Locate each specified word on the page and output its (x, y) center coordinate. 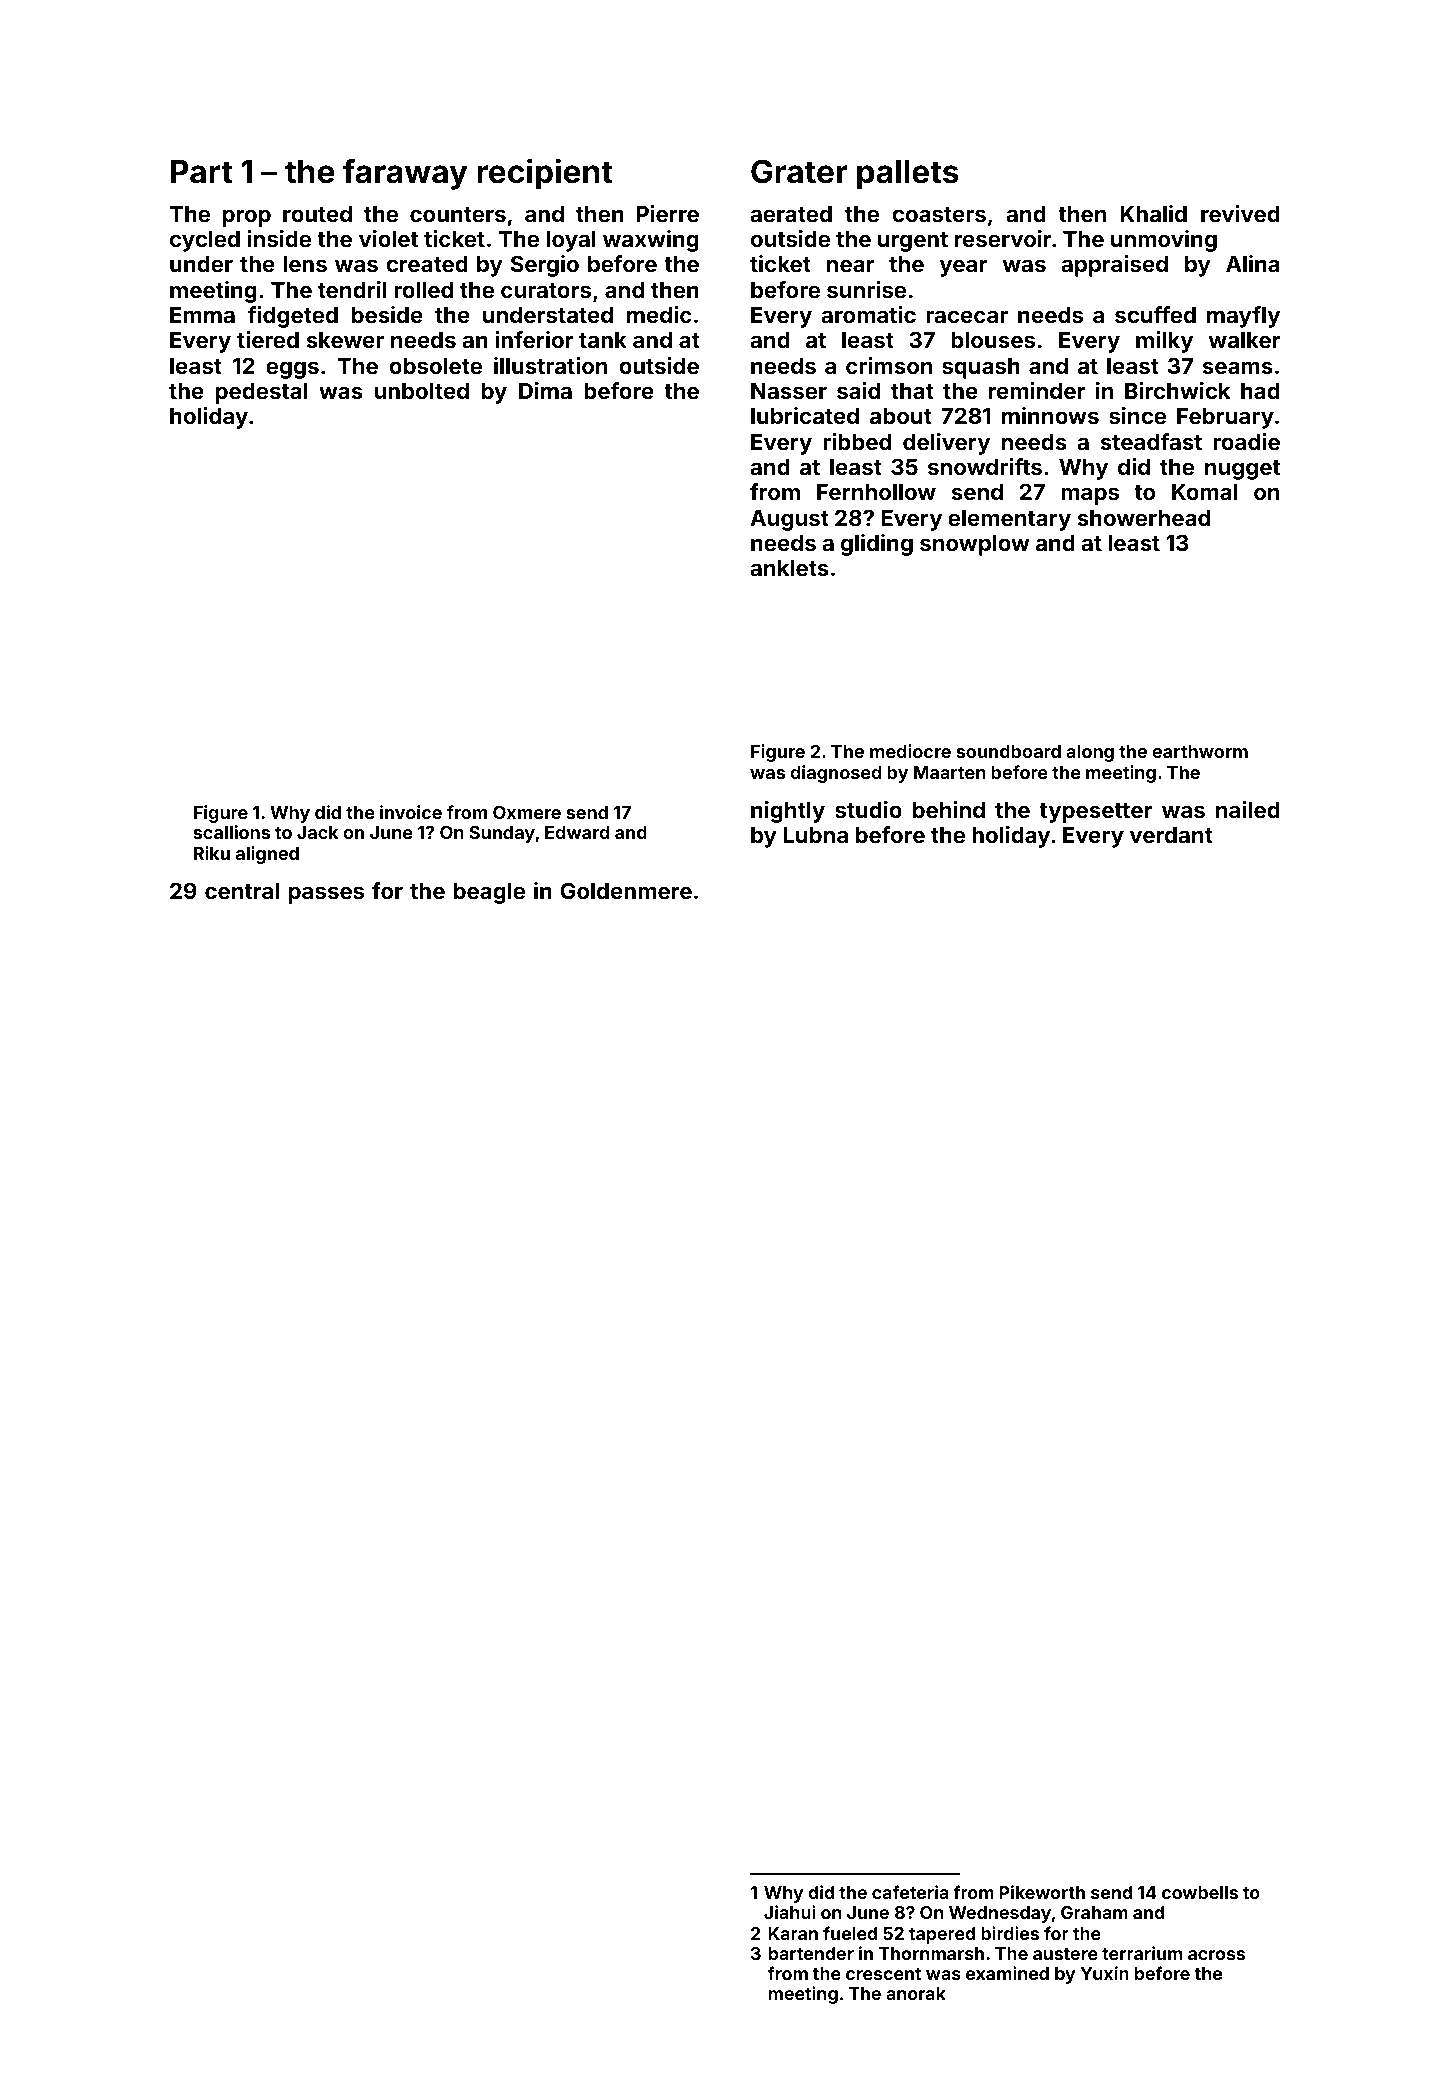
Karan (793, 1933)
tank (603, 340)
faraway (405, 174)
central (242, 891)
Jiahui (790, 1912)
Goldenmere (626, 890)
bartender (811, 1953)
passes (326, 895)
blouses (993, 340)
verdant (1171, 835)
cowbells (1200, 1892)
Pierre (667, 213)
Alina (1253, 263)
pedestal (261, 393)
